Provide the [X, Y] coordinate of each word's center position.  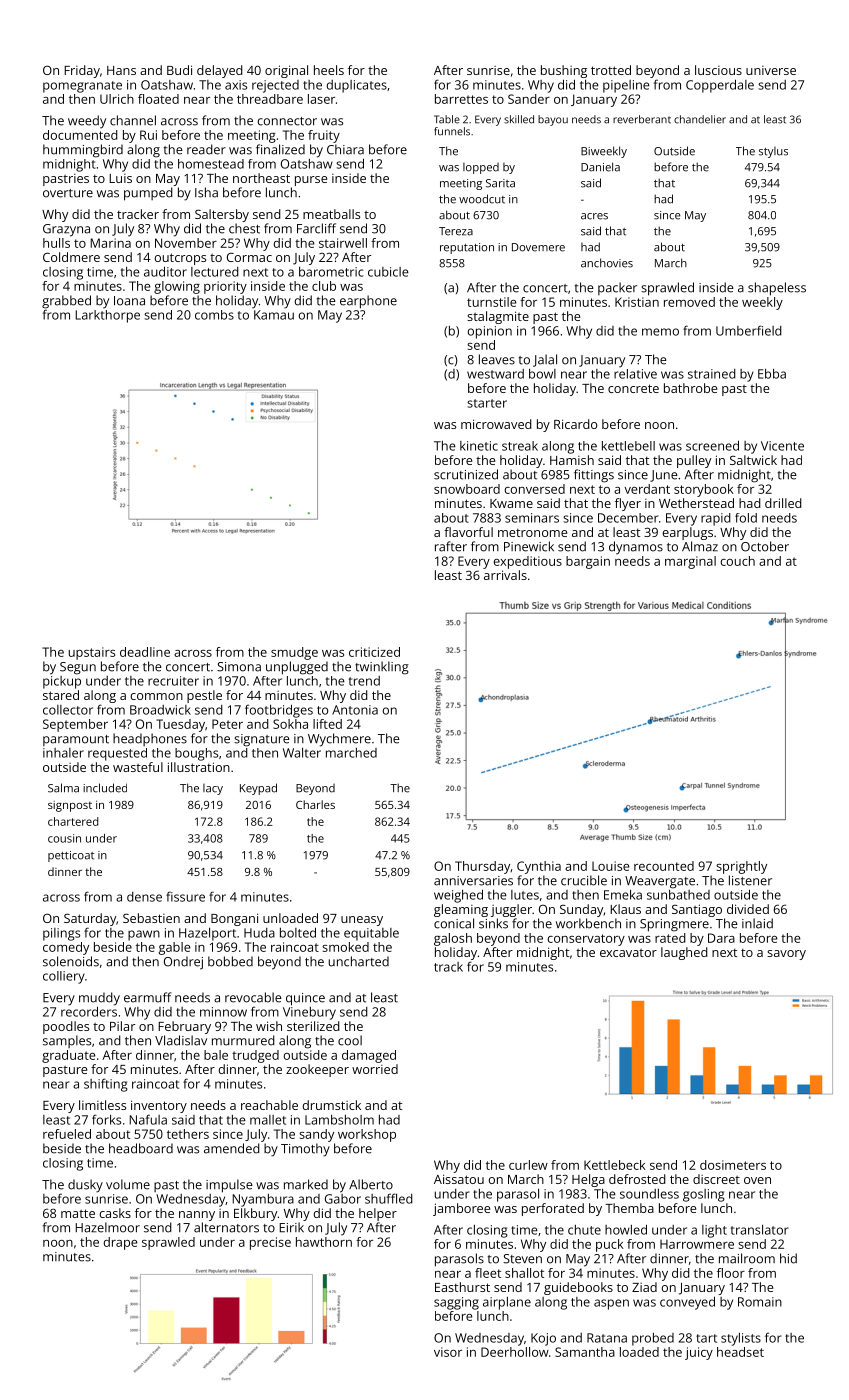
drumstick [331, 1105]
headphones [150, 739]
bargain [588, 562]
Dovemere [538, 247]
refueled [67, 1134]
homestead [211, 164]
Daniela [600, 167]
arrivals [505, 575]
